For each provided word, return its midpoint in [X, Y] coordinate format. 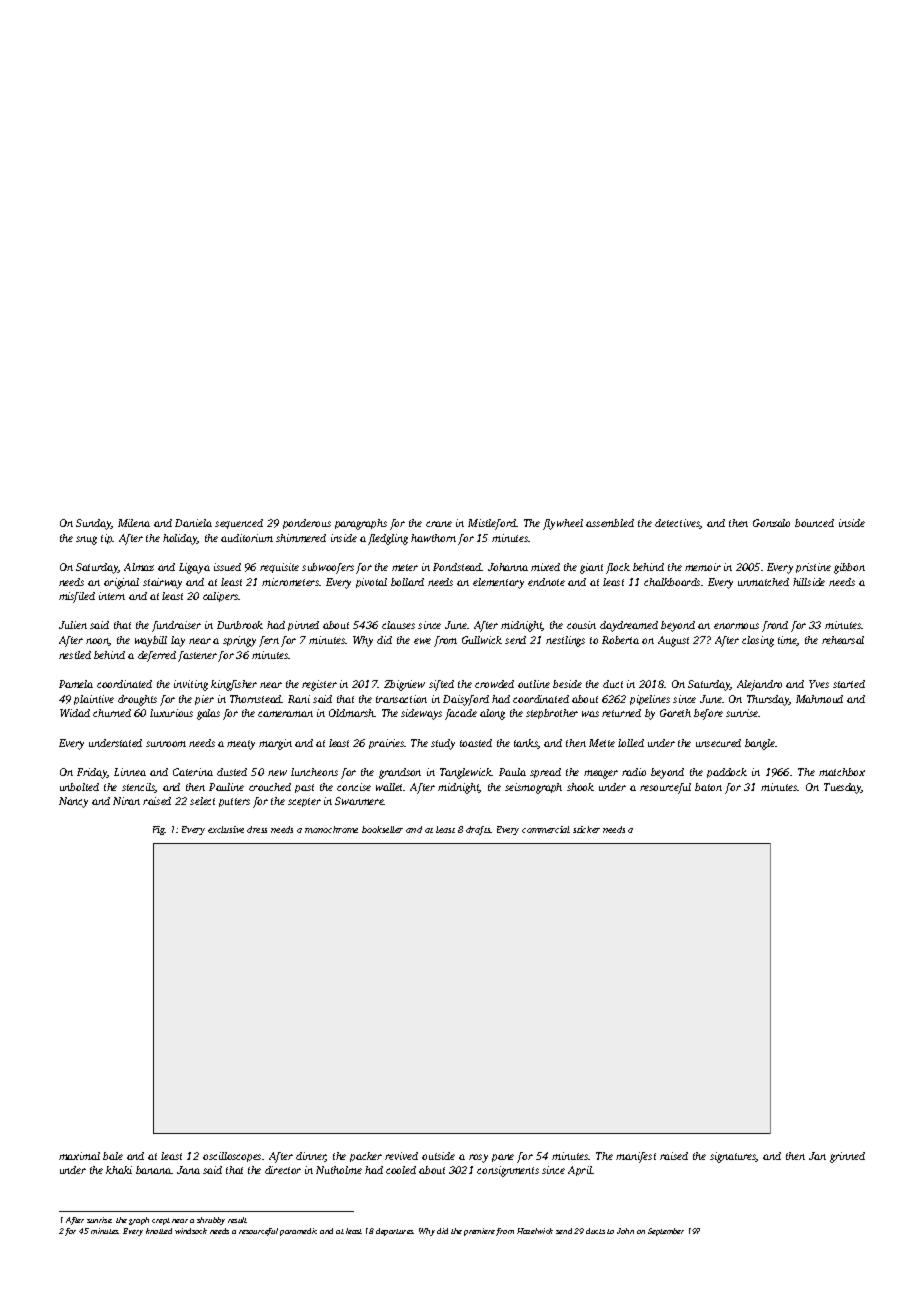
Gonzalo [771, 523]
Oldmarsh [352, 713]
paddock [727, 773]
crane [439, 524]
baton [708, 787]
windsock [191, 1231]
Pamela [76, 684]
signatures [733, 1157]
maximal [79, 1156]
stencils [138, 788]
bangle [760, 744]
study [443, 744]
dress [257, 829]
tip [107, 539]
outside [438, 1156]
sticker [586, 829]
